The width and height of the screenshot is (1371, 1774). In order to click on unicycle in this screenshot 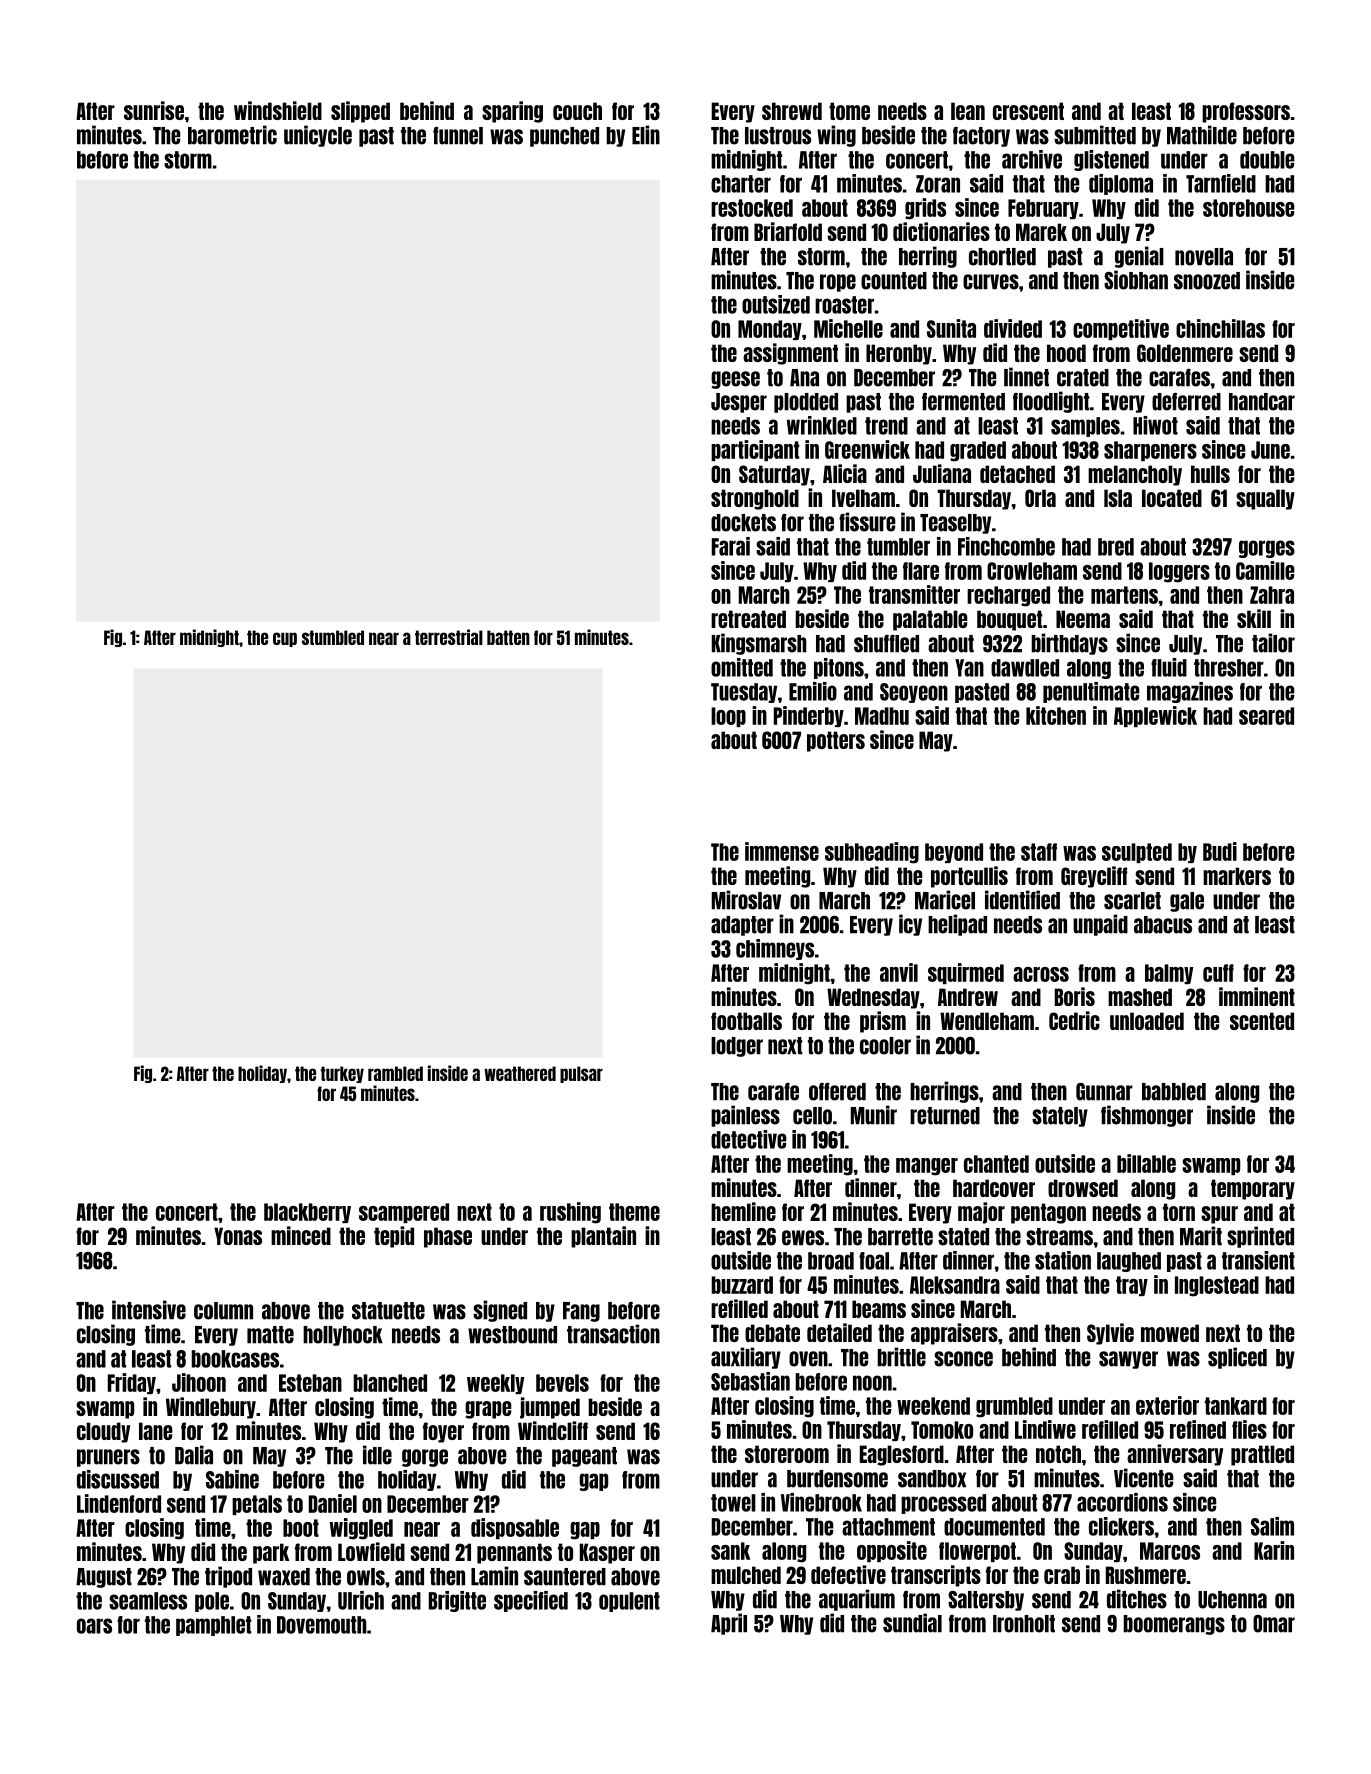, I will do `click(318, 136)`.
